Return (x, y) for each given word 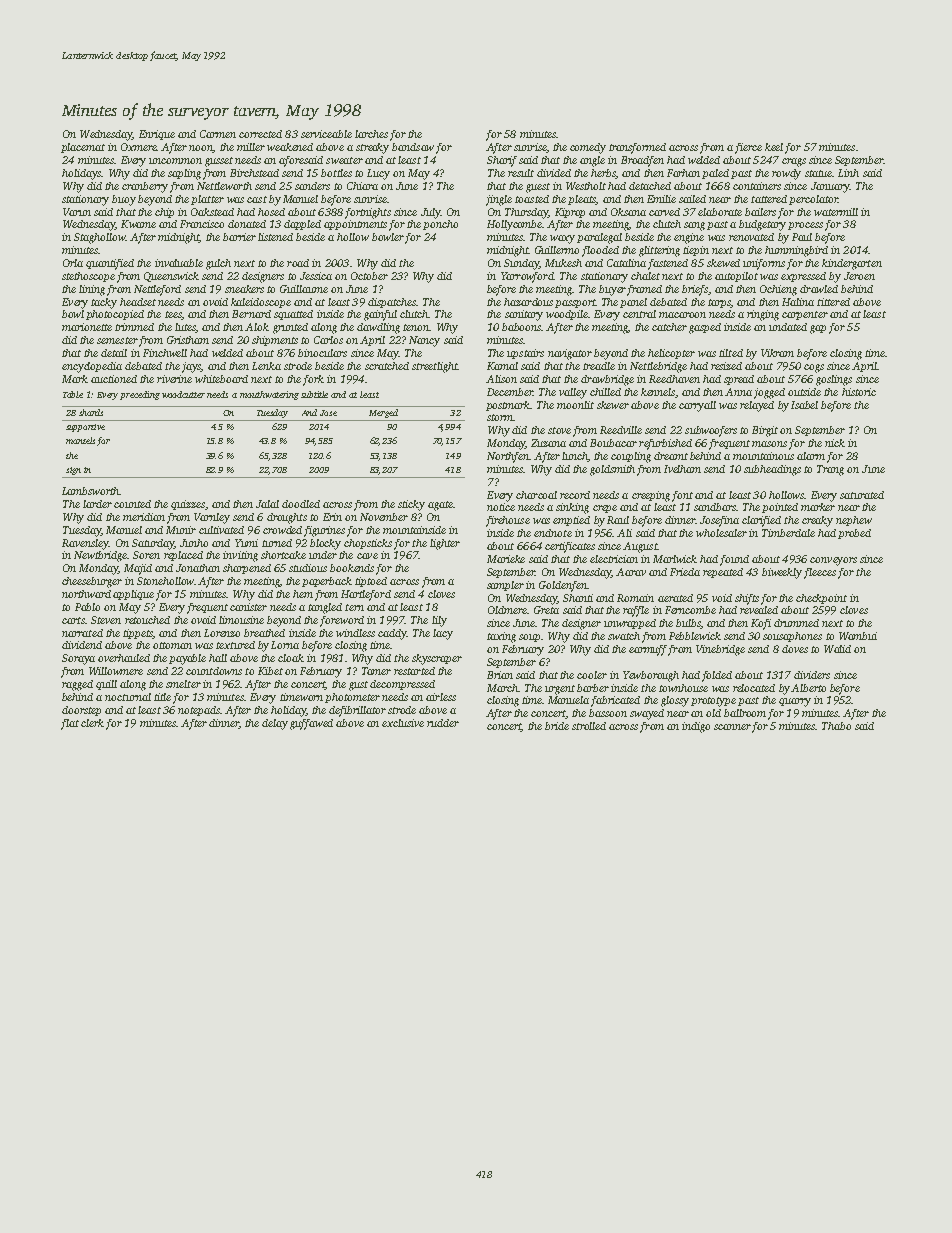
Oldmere (507, 610)
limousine (241, 620)
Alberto (808, 688)
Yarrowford (527, 277)
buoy (124, 200)
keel (774, 147)
